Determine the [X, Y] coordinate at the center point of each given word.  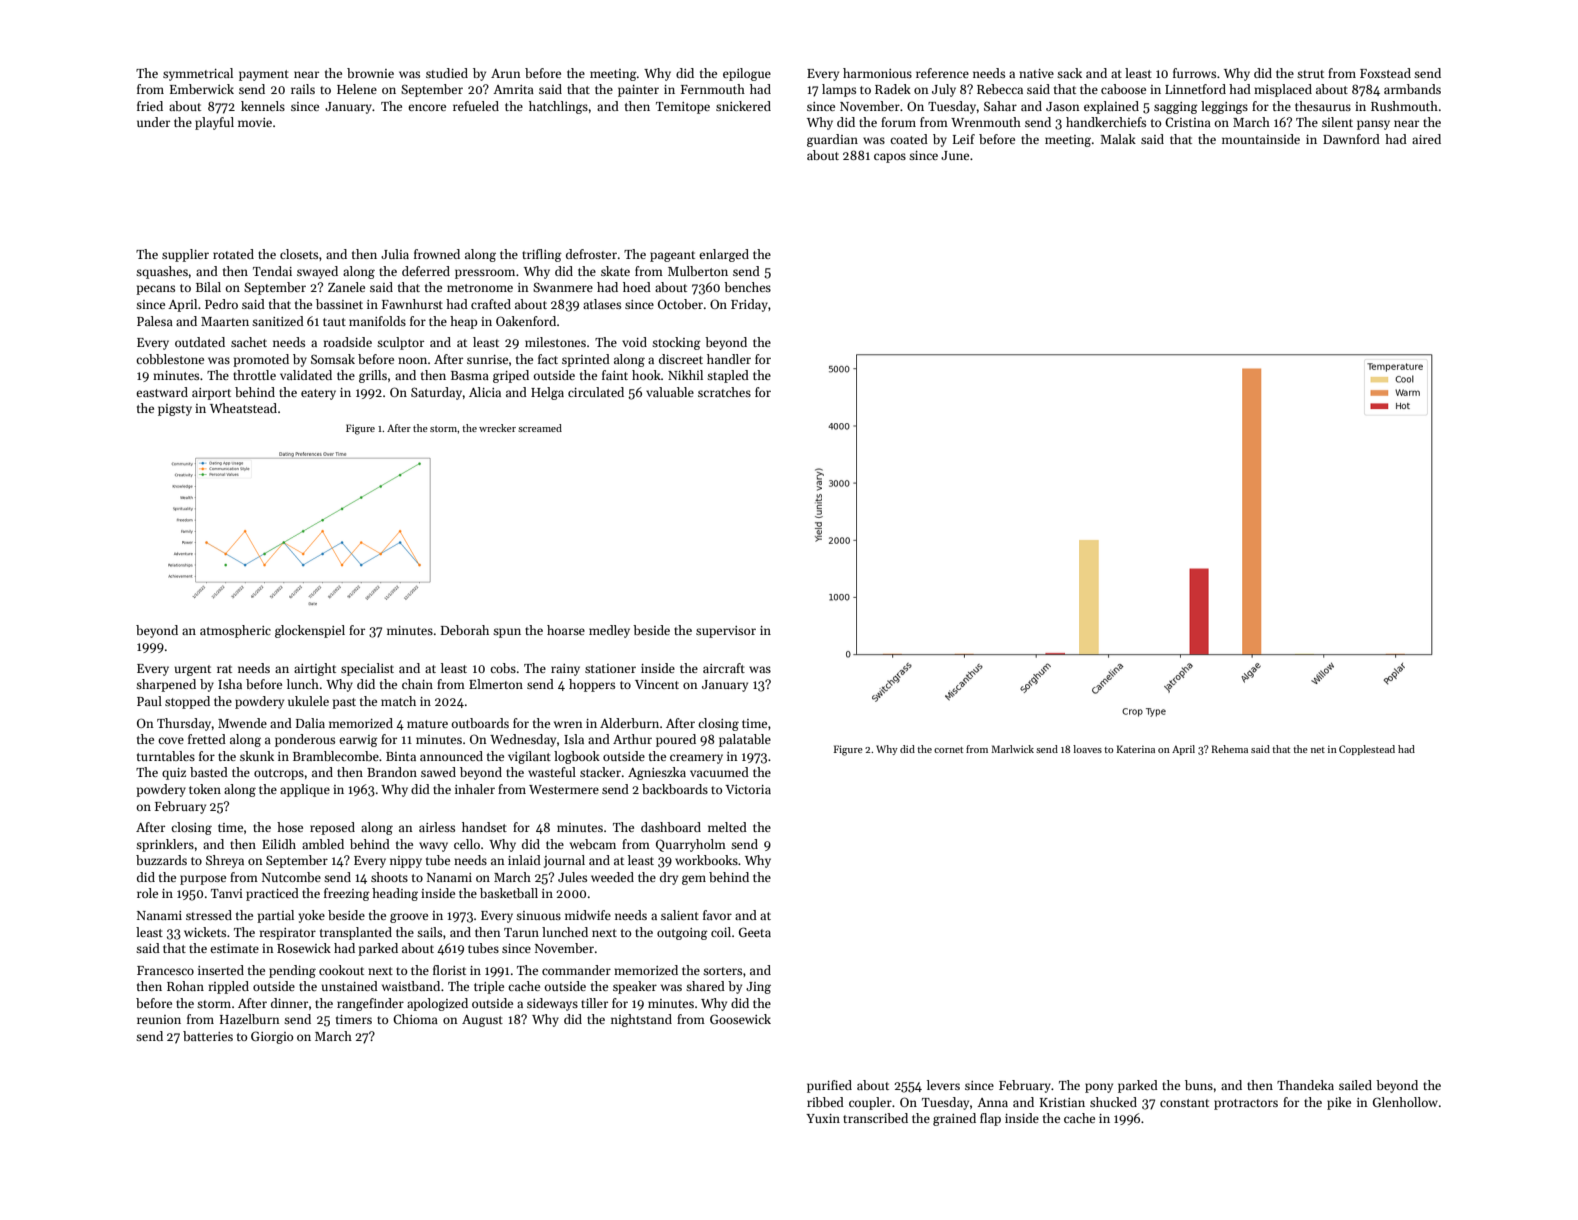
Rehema [1229, 749]
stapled [728, 376]
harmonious [877, 73]
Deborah [465, 630]
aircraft [724, 668]
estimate [234, 948]
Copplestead [1367, 750]
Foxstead [1385, 73]
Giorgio [272, 1037]
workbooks [706, 860]
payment [264, 75]
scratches [724, 392]
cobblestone [170, 359]
